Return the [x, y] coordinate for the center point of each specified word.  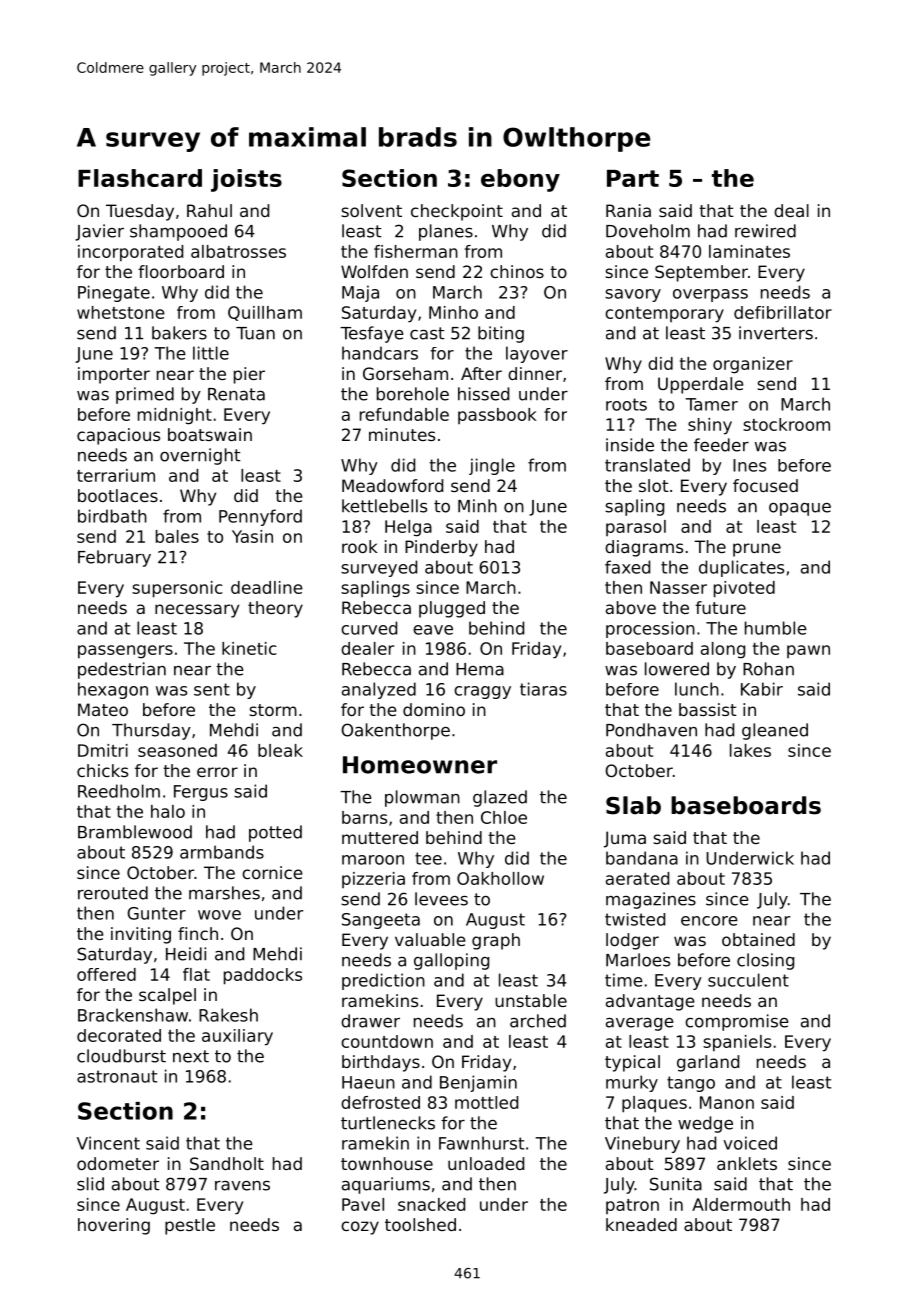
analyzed [379, 690]
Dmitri [103, 750]
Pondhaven [651, 730]
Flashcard [140, 178]
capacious [118, 436]
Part [633, 178]
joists [246, 180]
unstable [531, 1000]
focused [765, 485]
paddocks [263, 976]
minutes [402, 434]
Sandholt [227, 1163]
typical [632, 1063]
